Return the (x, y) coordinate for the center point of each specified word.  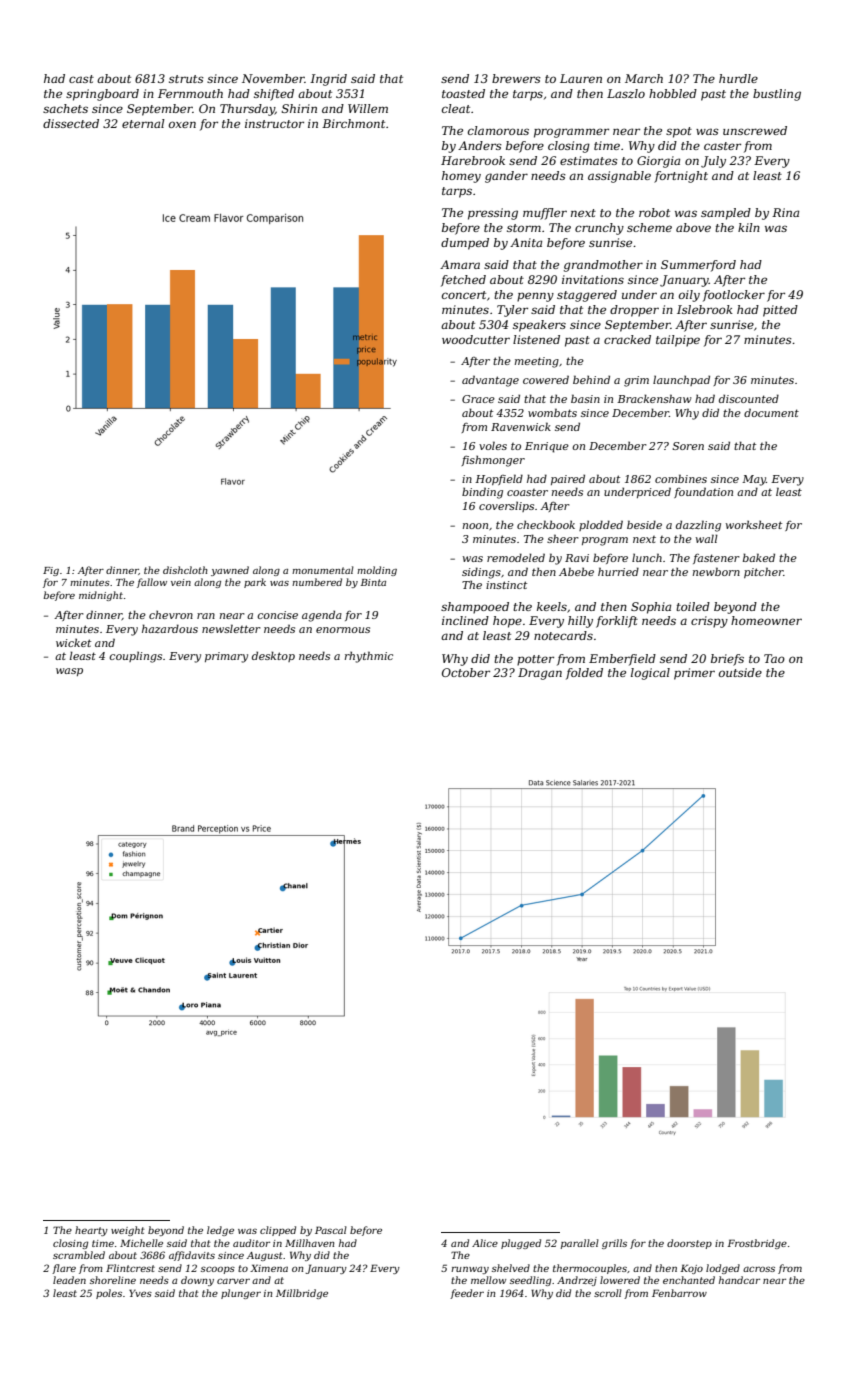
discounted (749, 398)
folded (584, 674)
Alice (485, 1243)
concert (464, 295)
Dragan (540, 674)
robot (654, 212)
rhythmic (369, 657)
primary (226, 657)
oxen (182, 124)
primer (694, 674)
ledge (220, 1231)
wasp (69, 672)
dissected (71, 123)
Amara (460, 264)
